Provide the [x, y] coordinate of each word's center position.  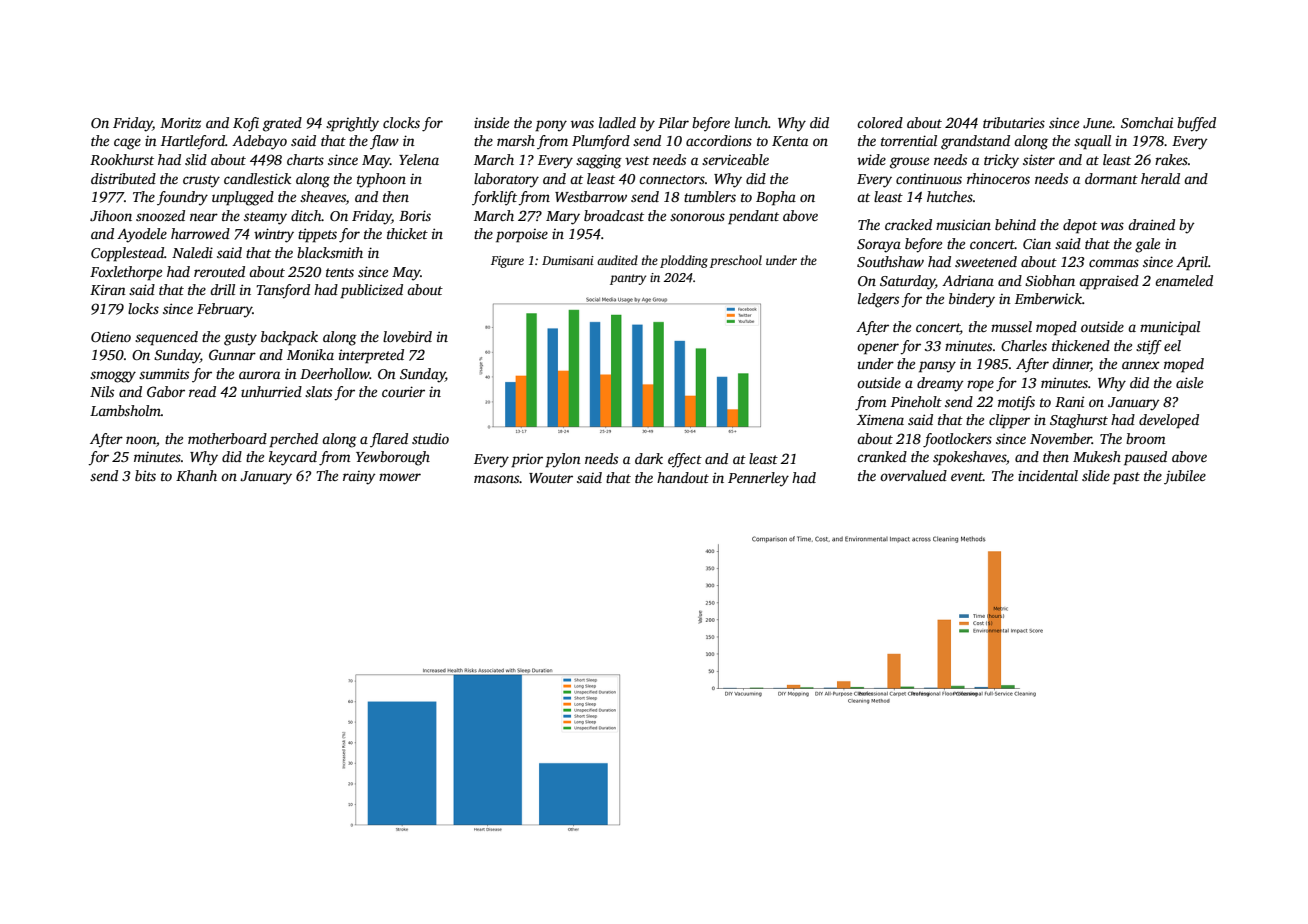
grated [282, 124]
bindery [972, 300]
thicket [407, 233]
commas [1114, 263]
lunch [751, 122]
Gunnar [232, 354]
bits [145, 475]
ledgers [878, 300]
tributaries [1014, 122]
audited [617, 260]
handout [683, 477]
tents [340, 272]
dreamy [940, 384]
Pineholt [916, 401]
